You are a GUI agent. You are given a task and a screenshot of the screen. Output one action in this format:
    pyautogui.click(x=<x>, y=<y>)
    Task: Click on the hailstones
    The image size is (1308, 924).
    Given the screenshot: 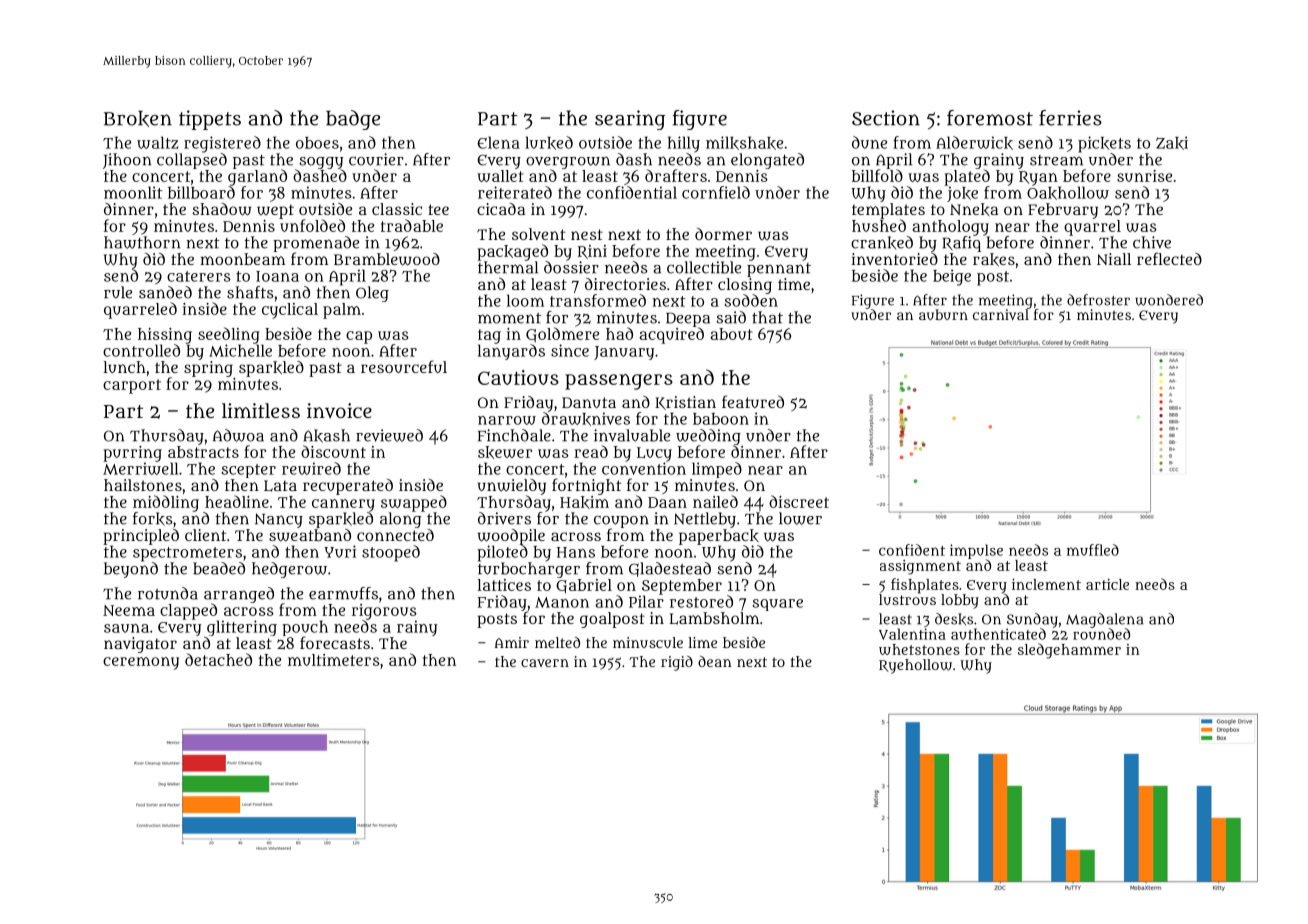 What is the action you would take?
    pyautogui.click(x=143, y=485)
